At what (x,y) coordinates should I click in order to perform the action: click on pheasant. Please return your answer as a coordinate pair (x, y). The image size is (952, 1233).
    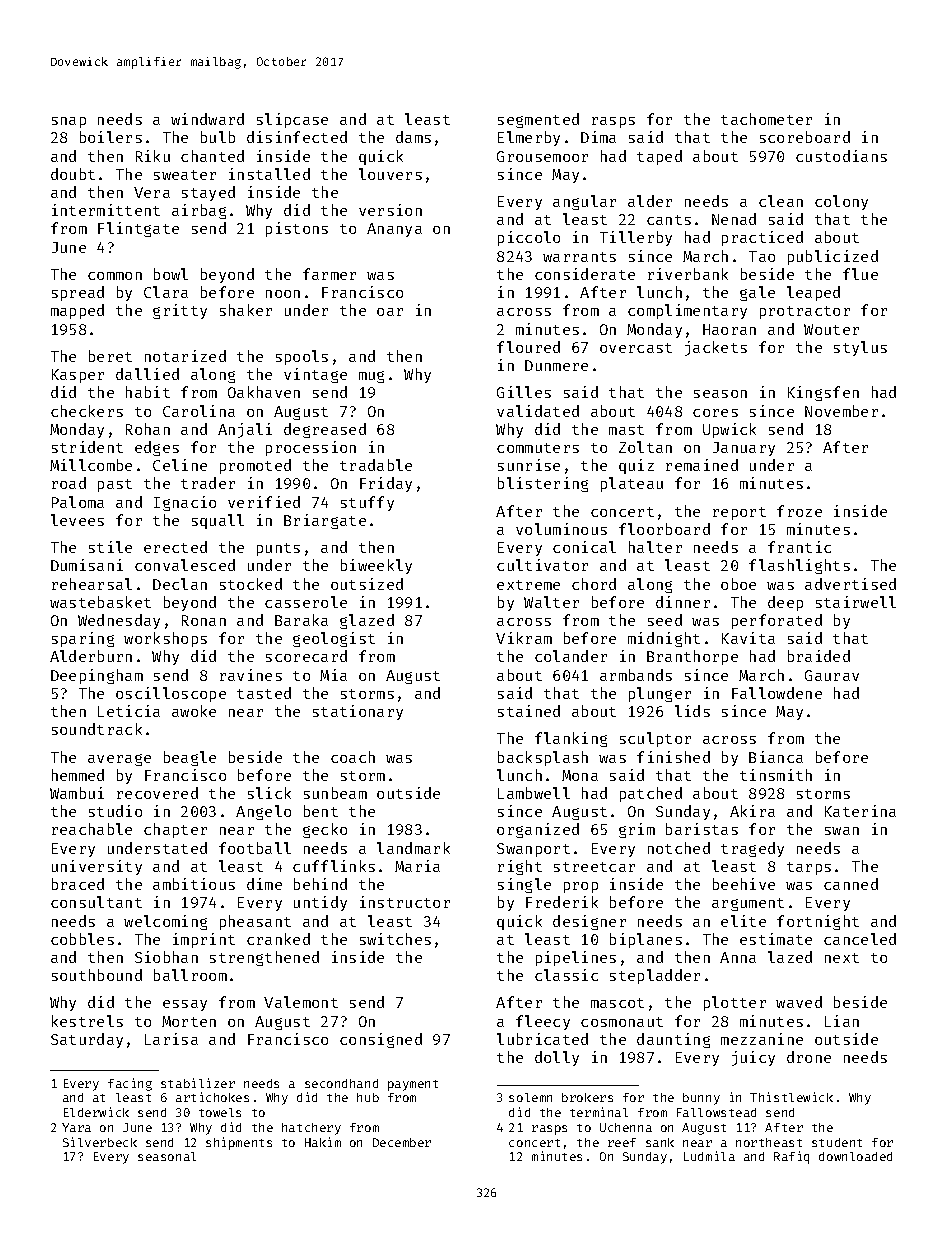
    Looking at the image, I should click on (255, 922).
